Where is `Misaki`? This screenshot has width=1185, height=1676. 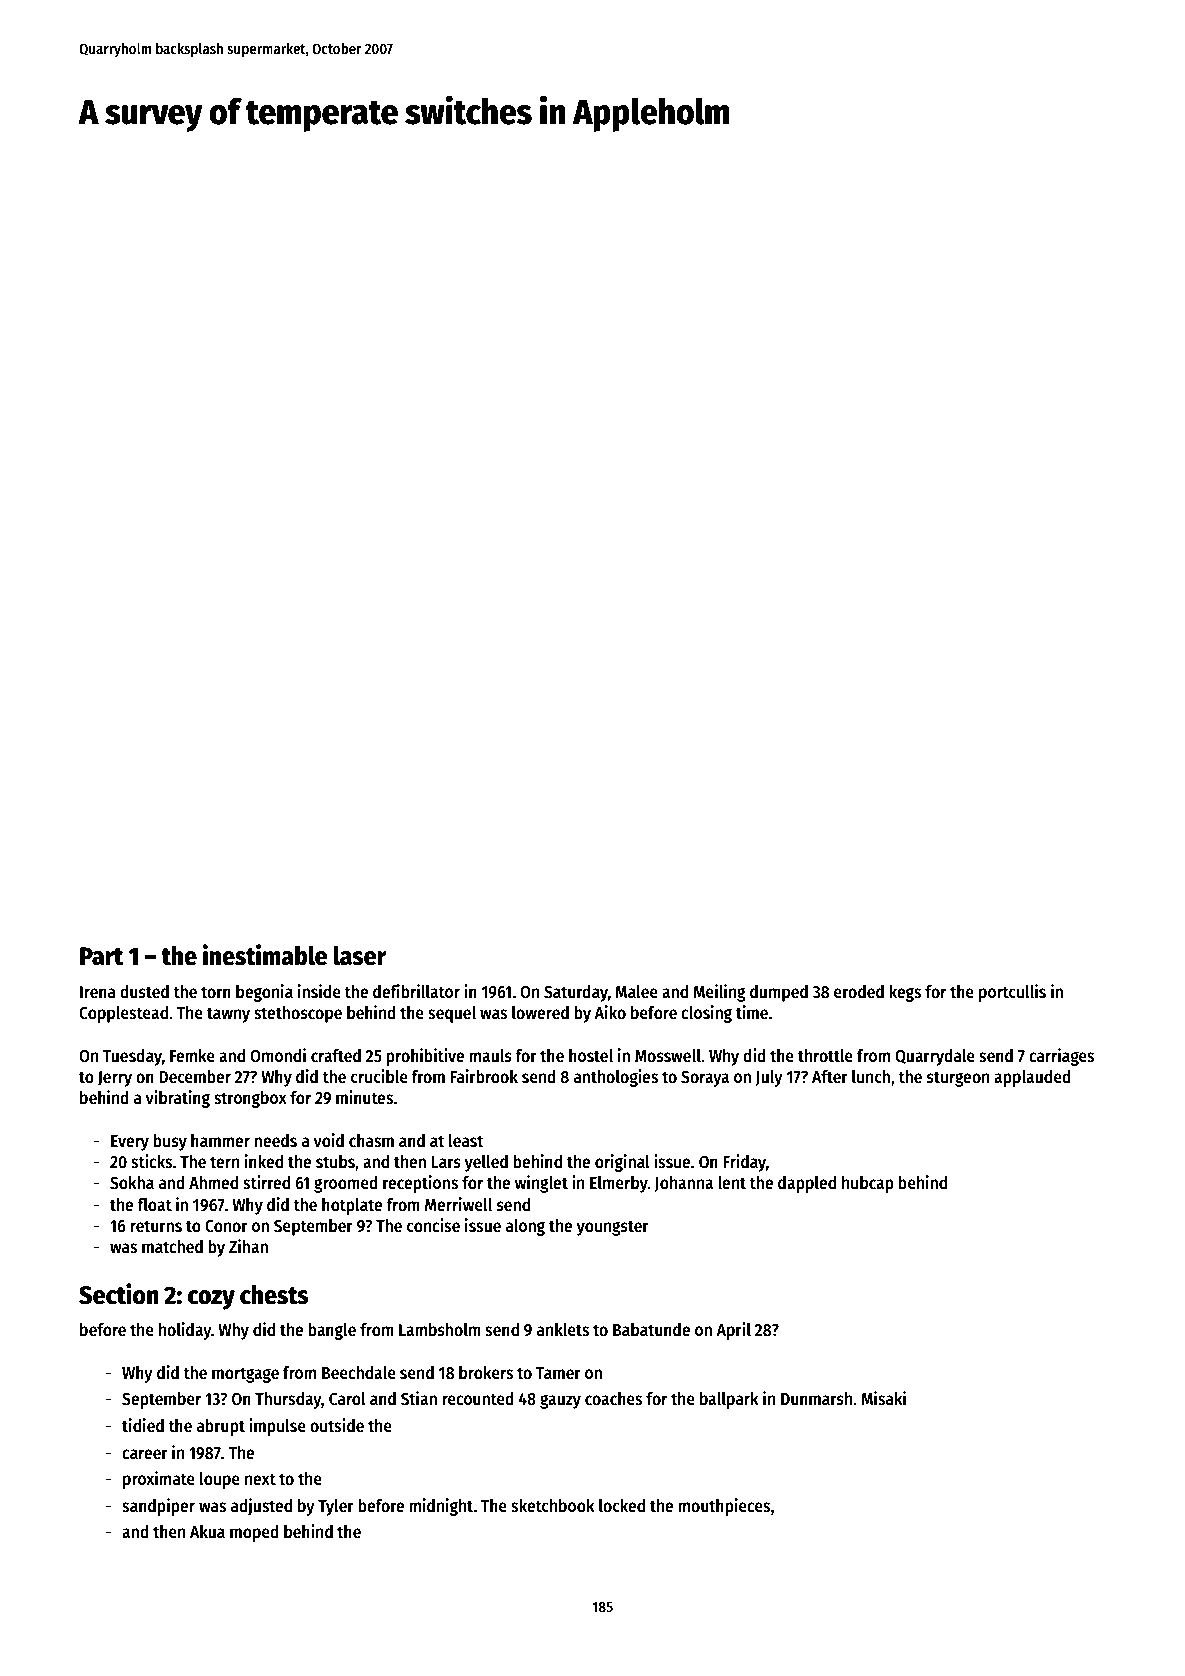 Misaki is located at coordinates (883, 1398).
